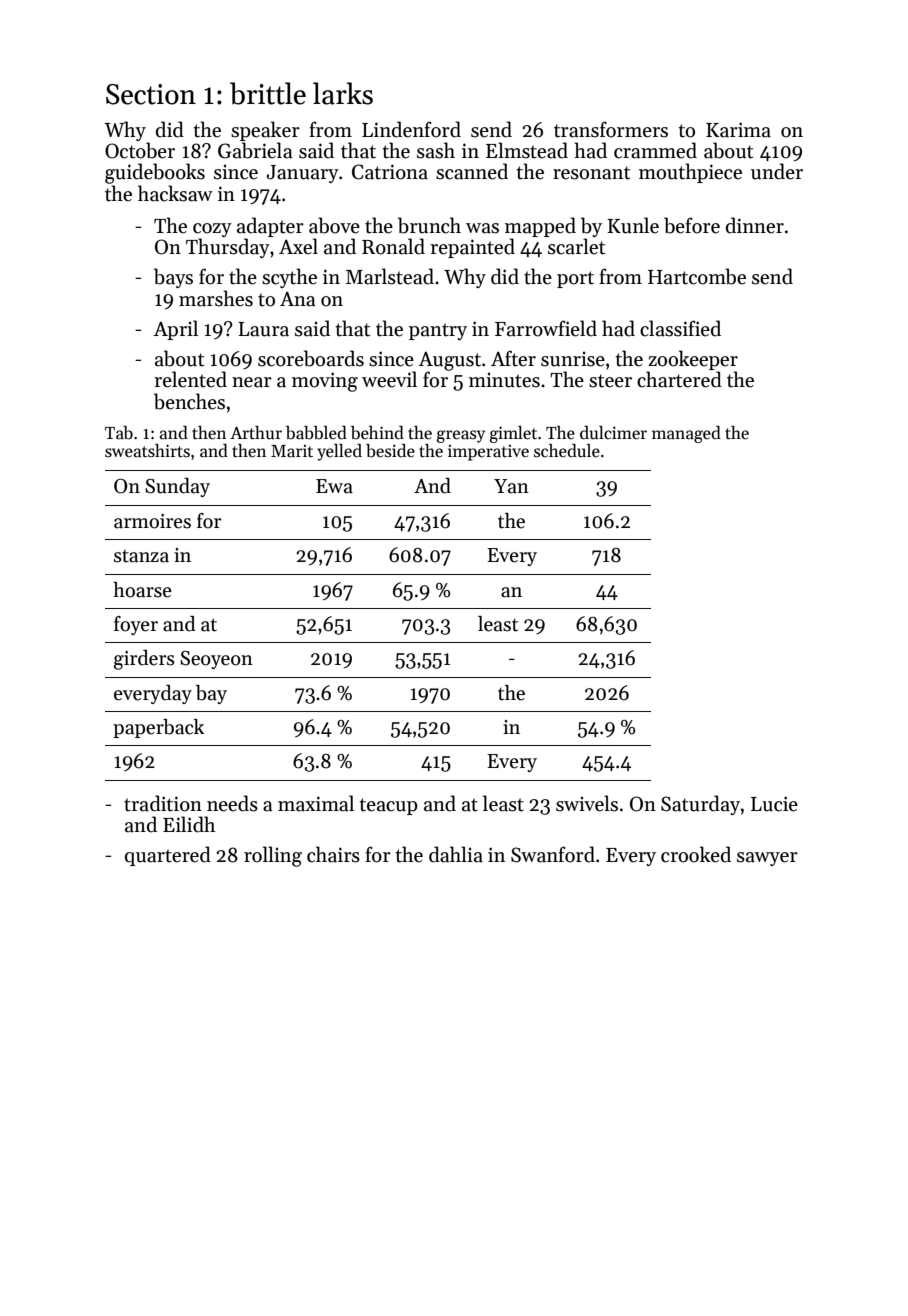  I want to click on dahlia, so click(456, 854).
